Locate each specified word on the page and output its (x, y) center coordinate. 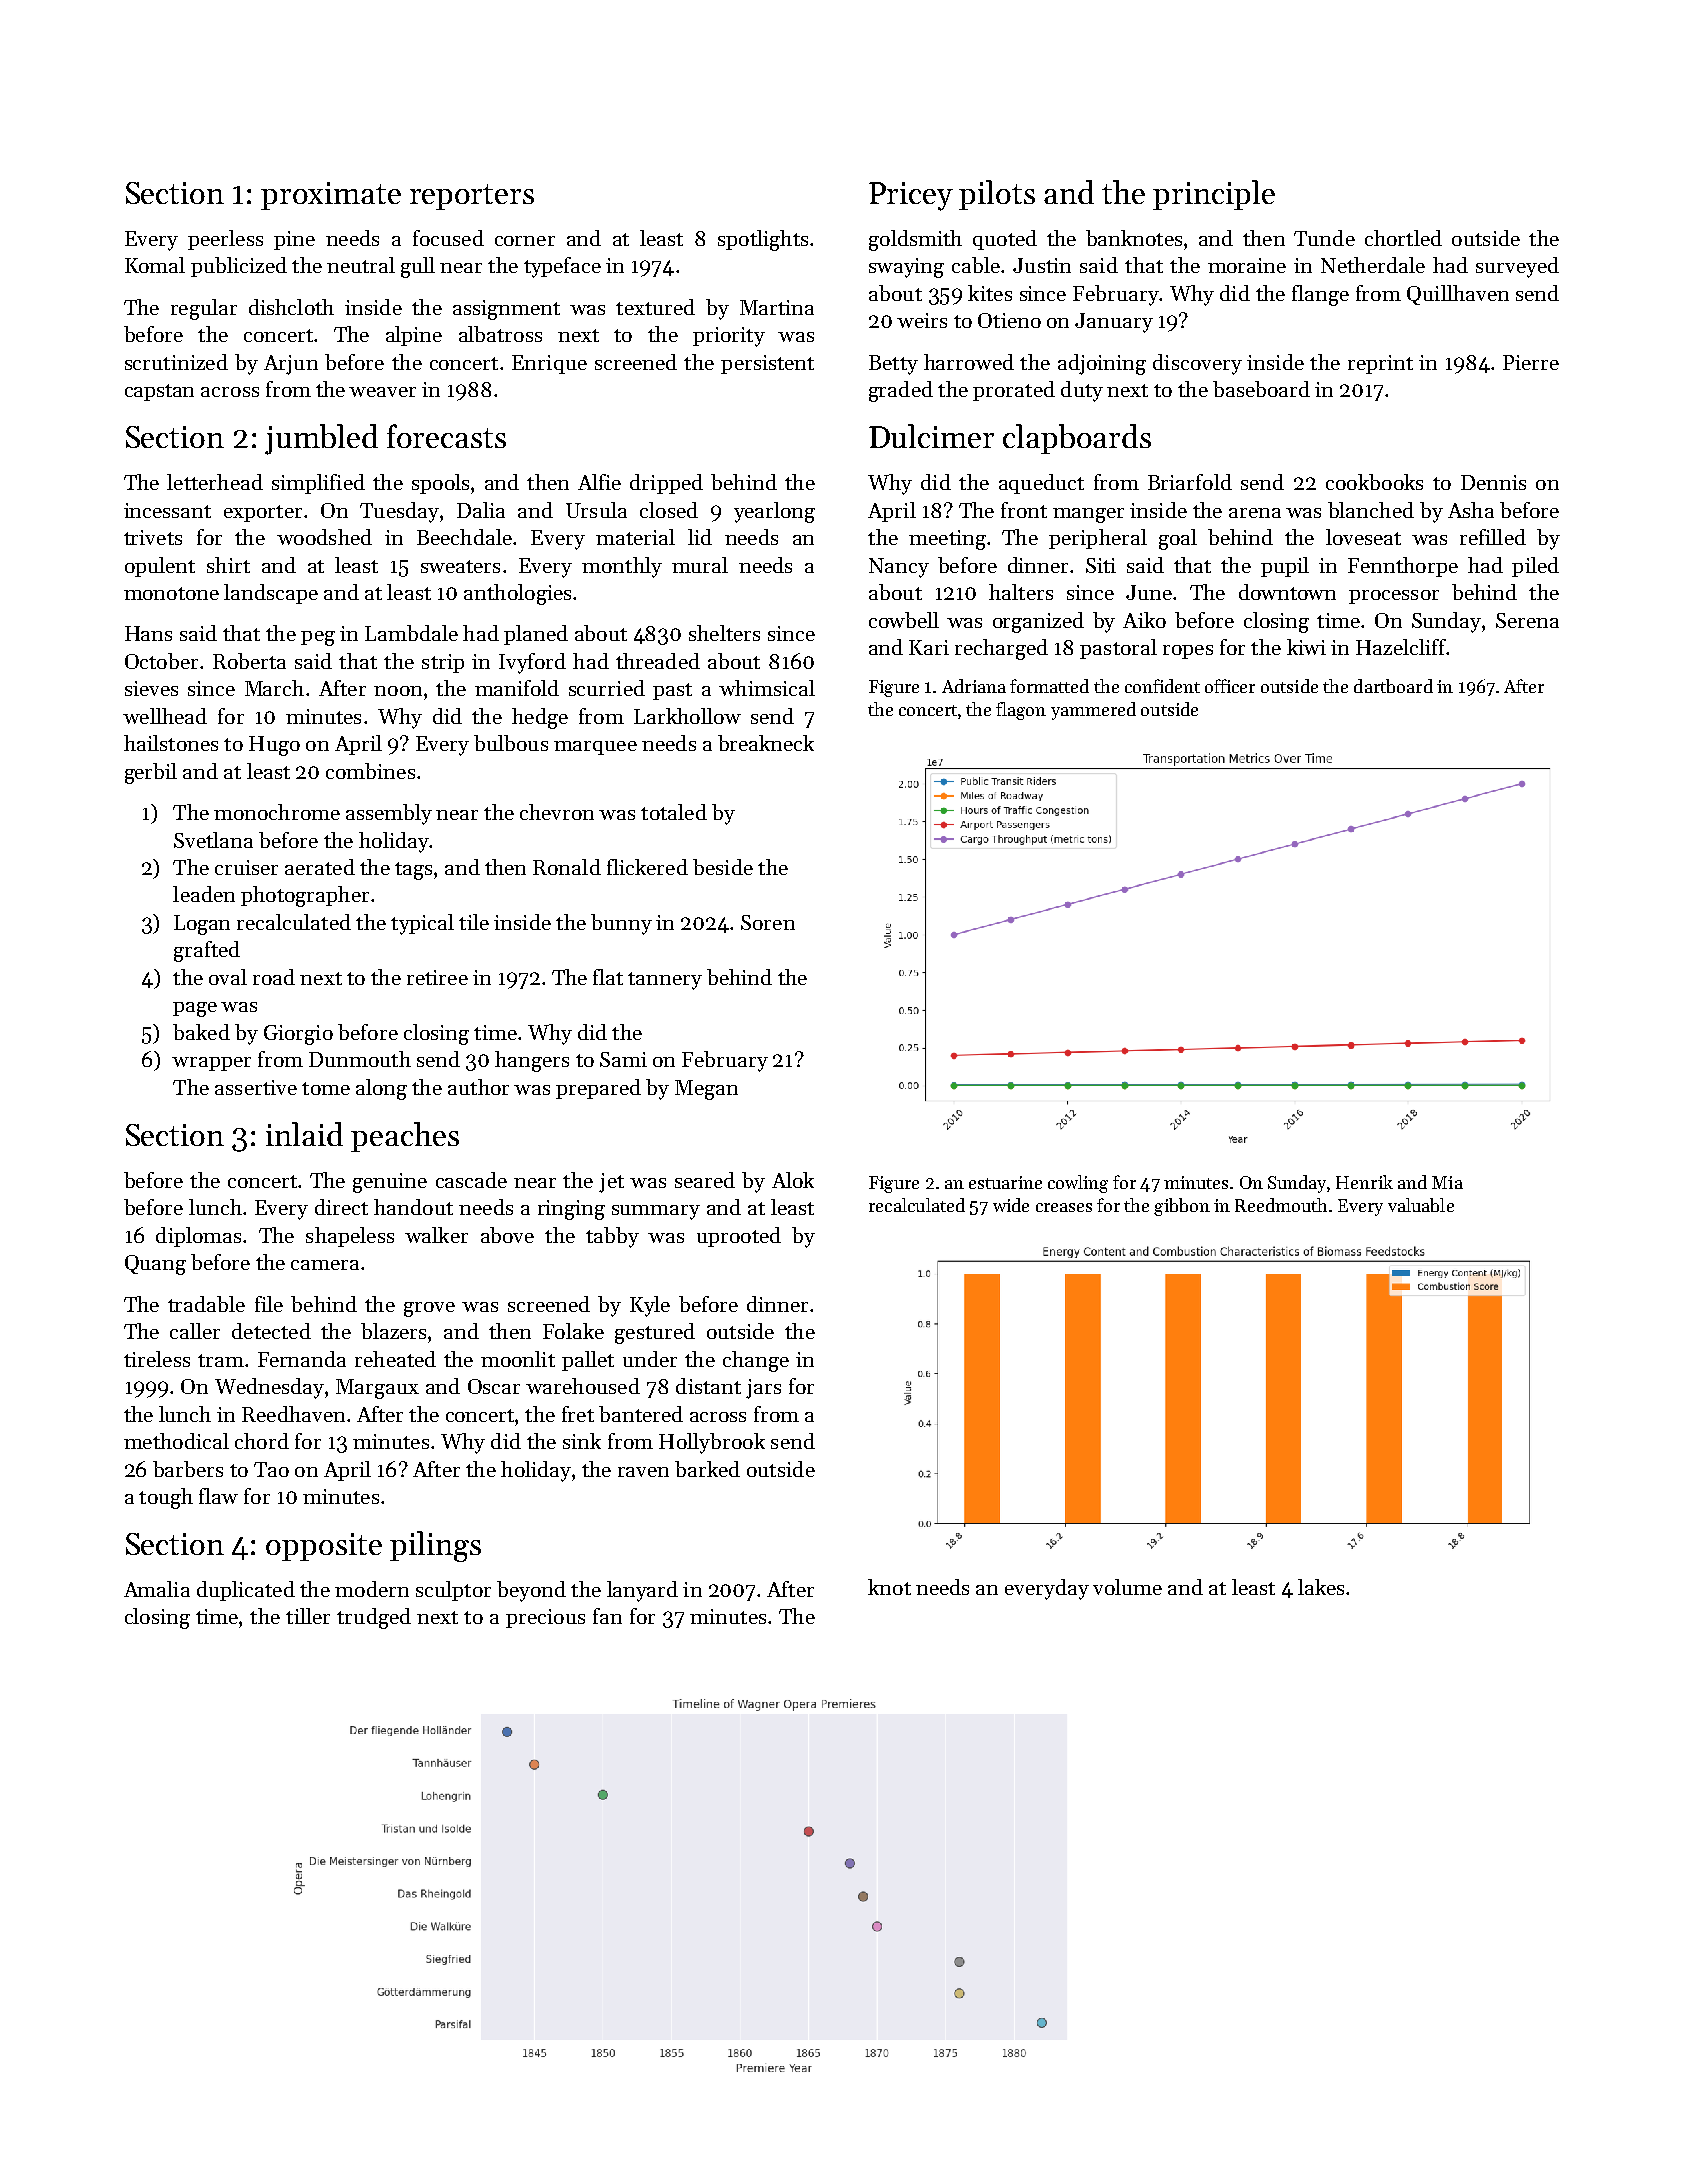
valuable (1421, 1205)
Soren (768, 922)
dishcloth (291, 307)
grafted (207, 951)
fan (607, 1616)
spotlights (763, 240)
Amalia (157, 1589)
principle (1214, 195)
